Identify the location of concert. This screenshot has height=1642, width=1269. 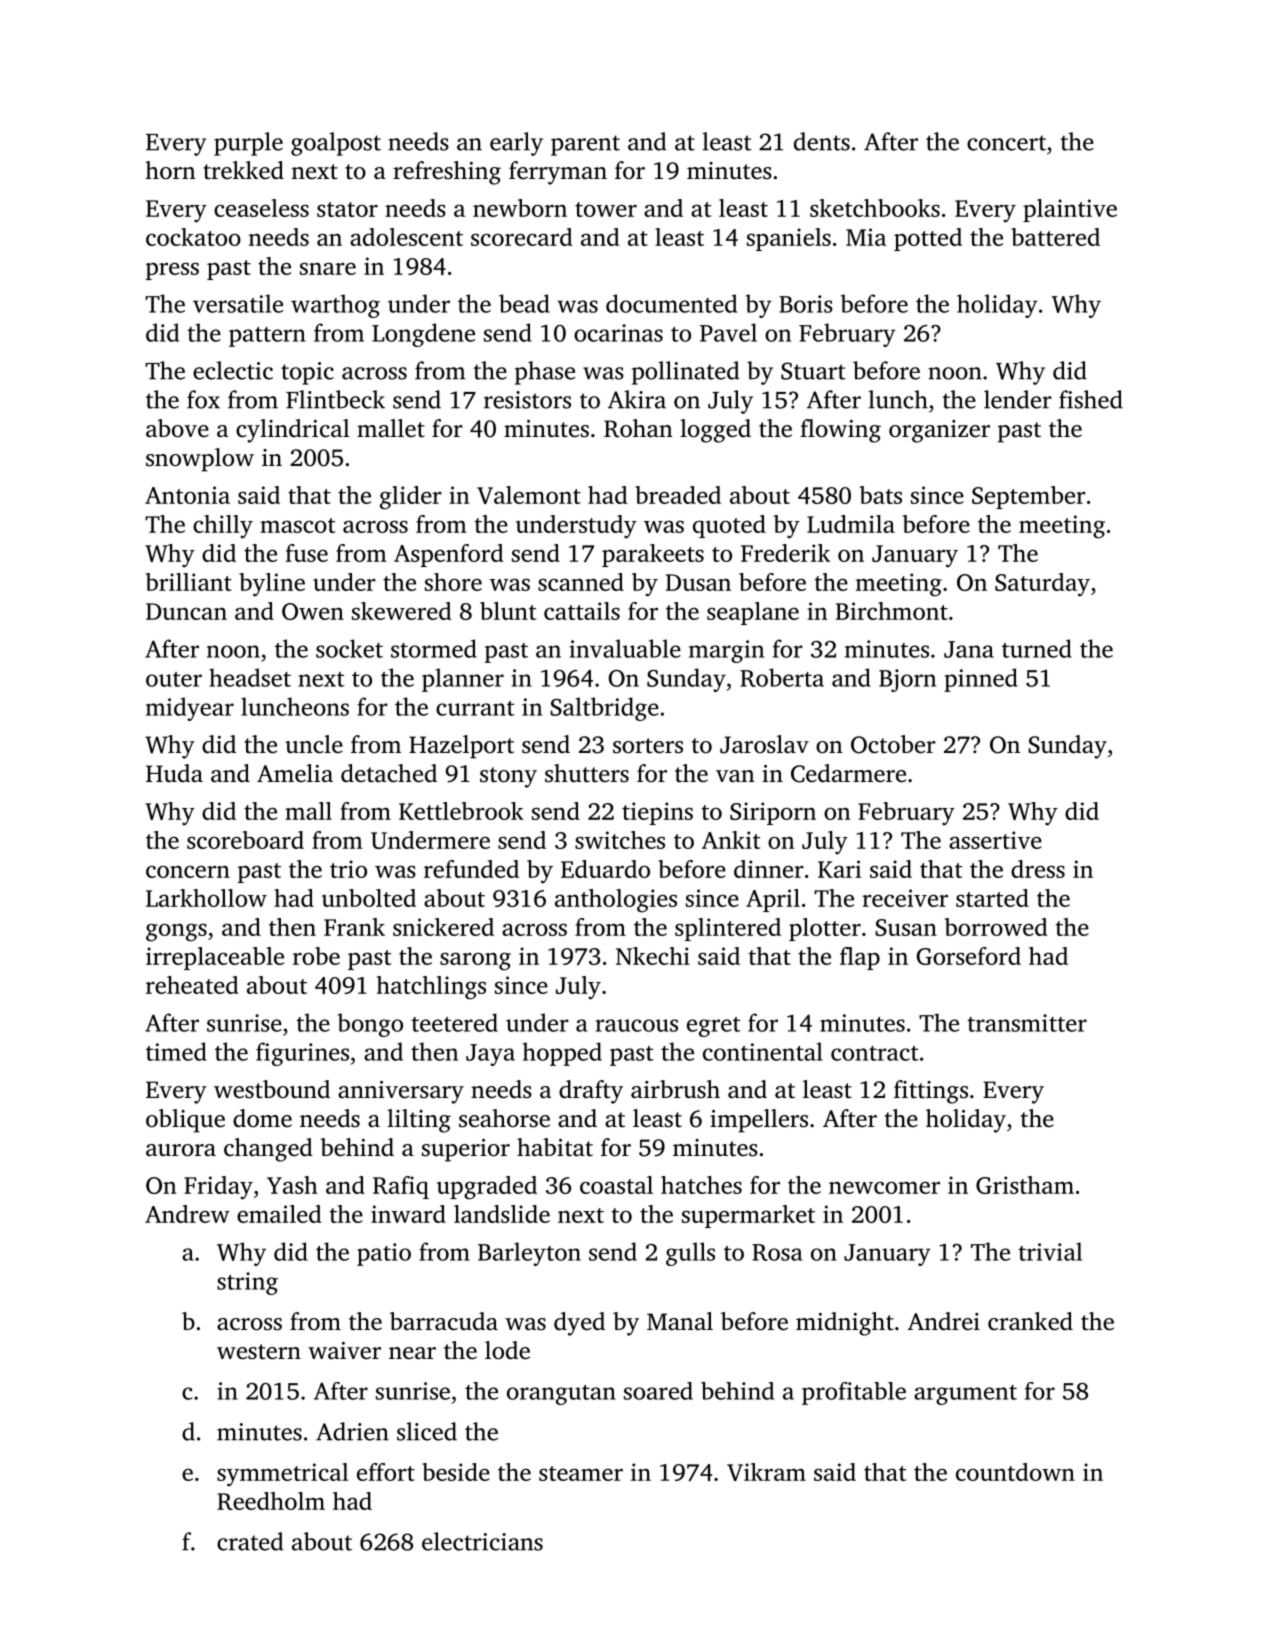
(1006, 143).
